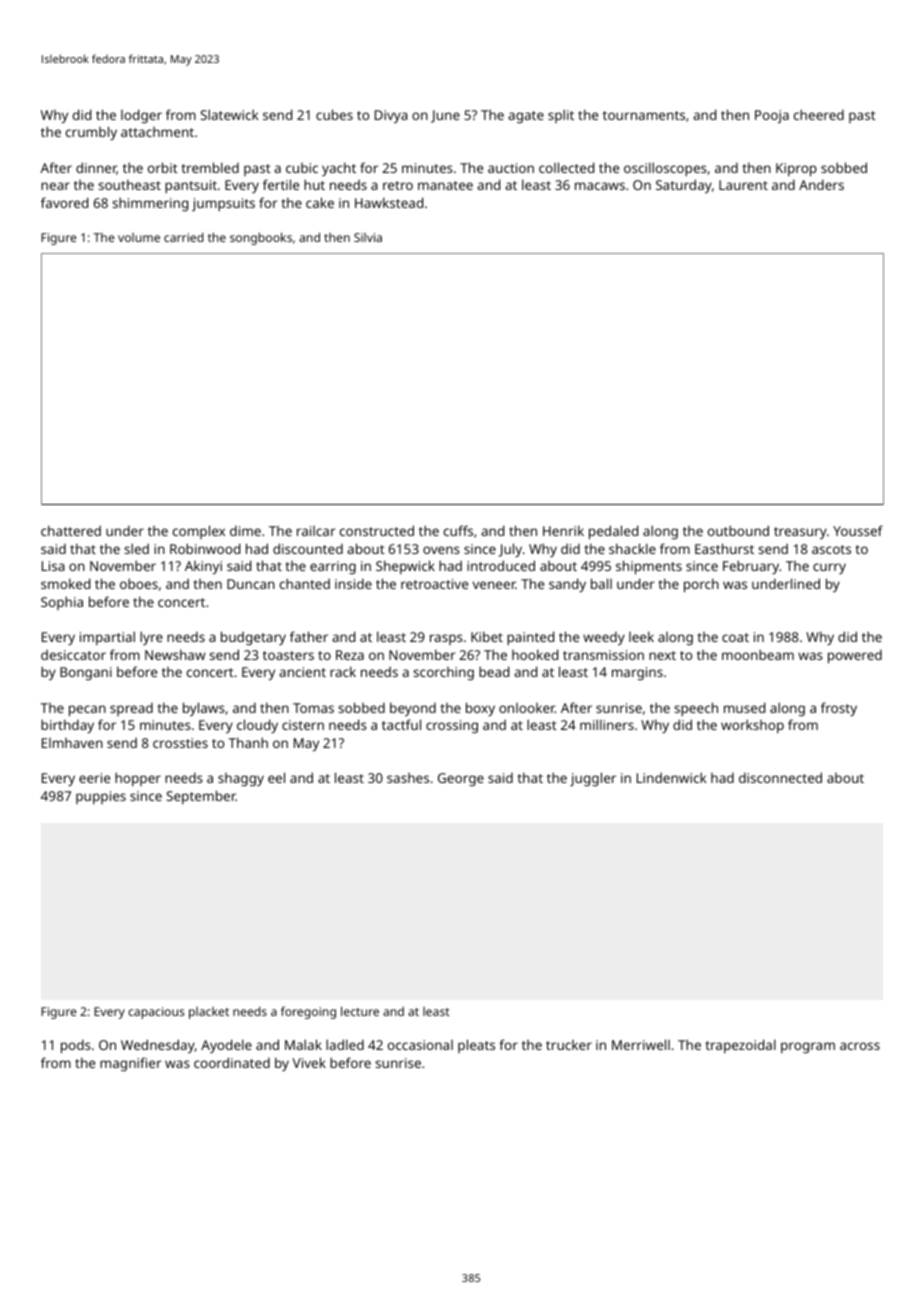  Describe the element at coordinates (780, 777) in the screenshot. I see `disconnected` at that location.
